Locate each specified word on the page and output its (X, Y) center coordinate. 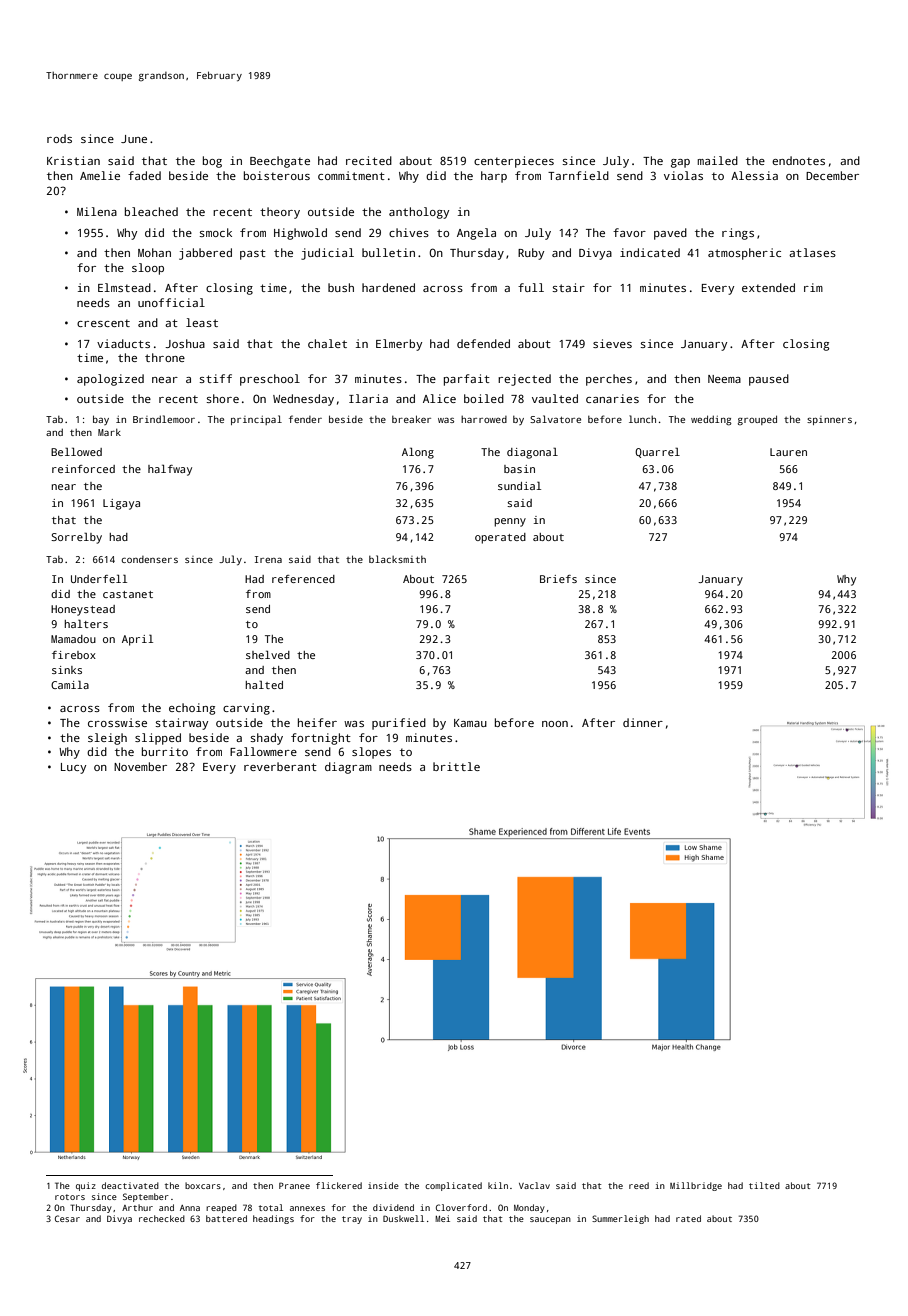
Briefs (558, 579)
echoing (192, 709)
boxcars (203, 1185)
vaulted (555, 398)
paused (769, 380)
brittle (456, 766)
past (253, 254)
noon (555, 724)
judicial (327, 254)
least (202, 322)
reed (639, 1185)
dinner (643, 722)
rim (813, 287)
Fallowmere (263, 751)
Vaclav (534, 1185)
